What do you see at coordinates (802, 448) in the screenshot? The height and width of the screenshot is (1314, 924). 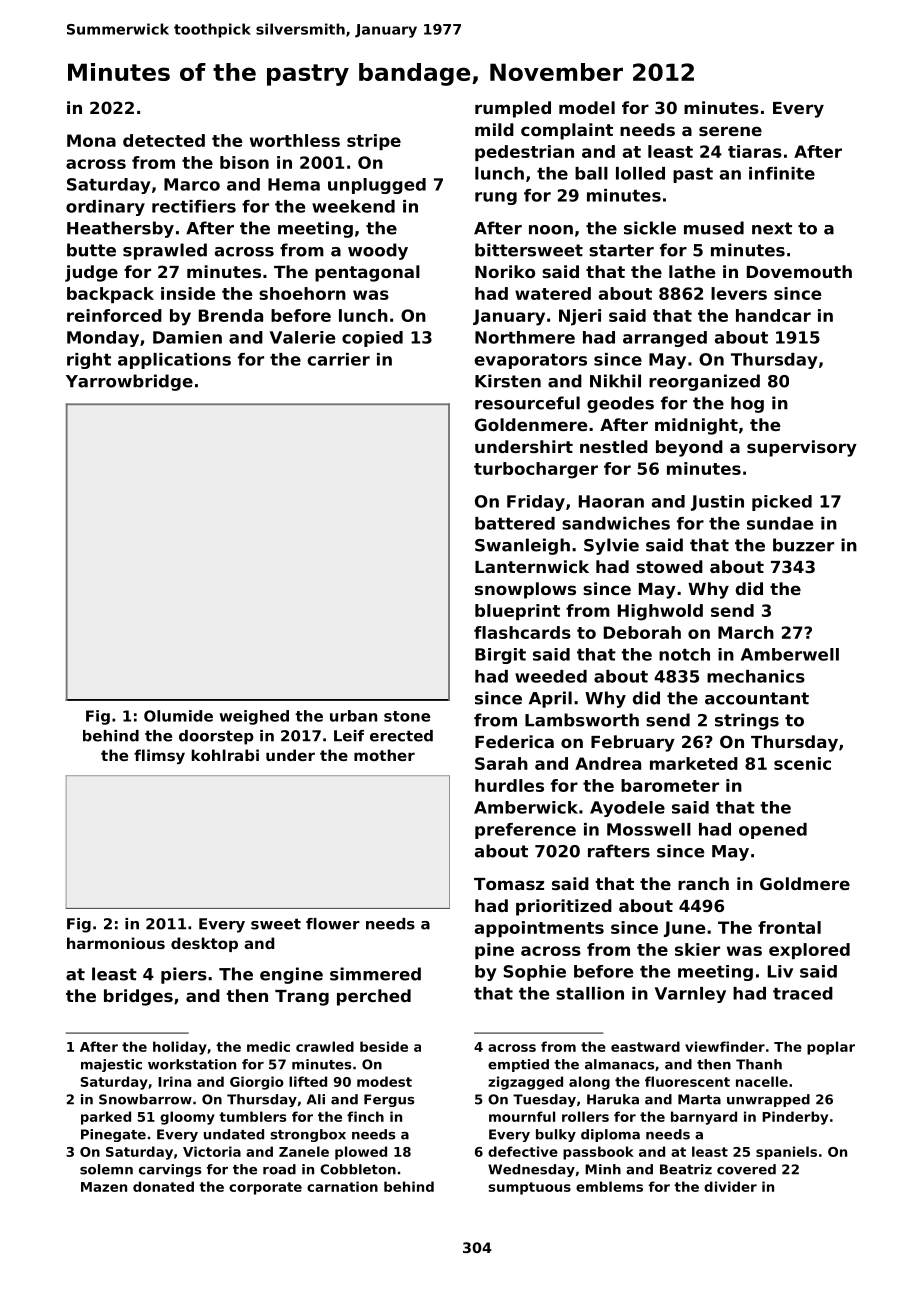 I see `supervisory` at bounding box center [802, 448].
